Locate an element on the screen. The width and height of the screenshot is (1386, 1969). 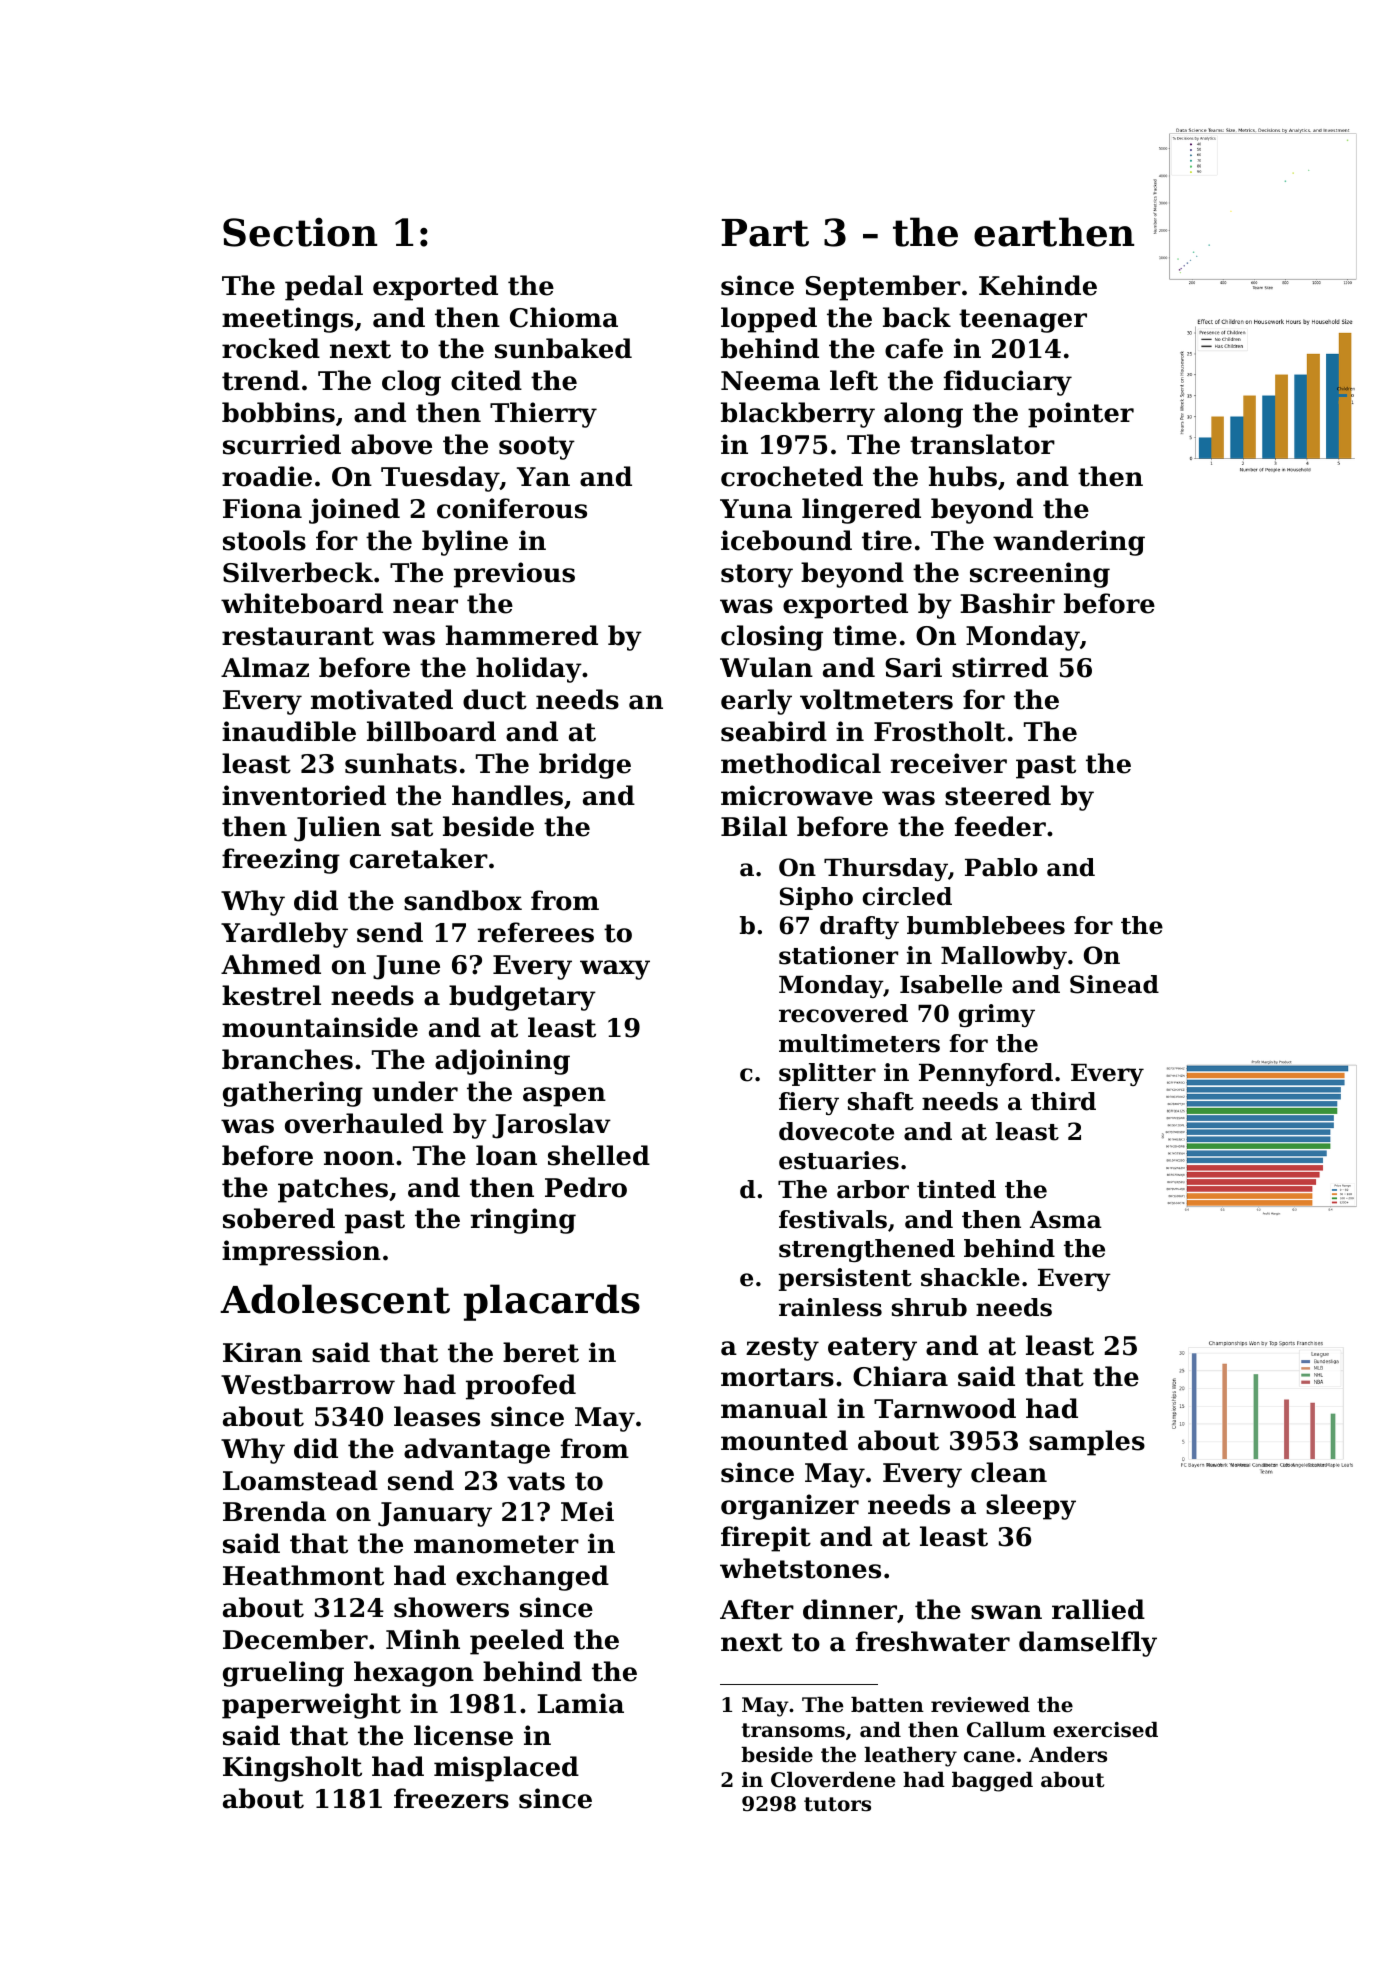
Yardleby is located at coordinates (284, 935).
